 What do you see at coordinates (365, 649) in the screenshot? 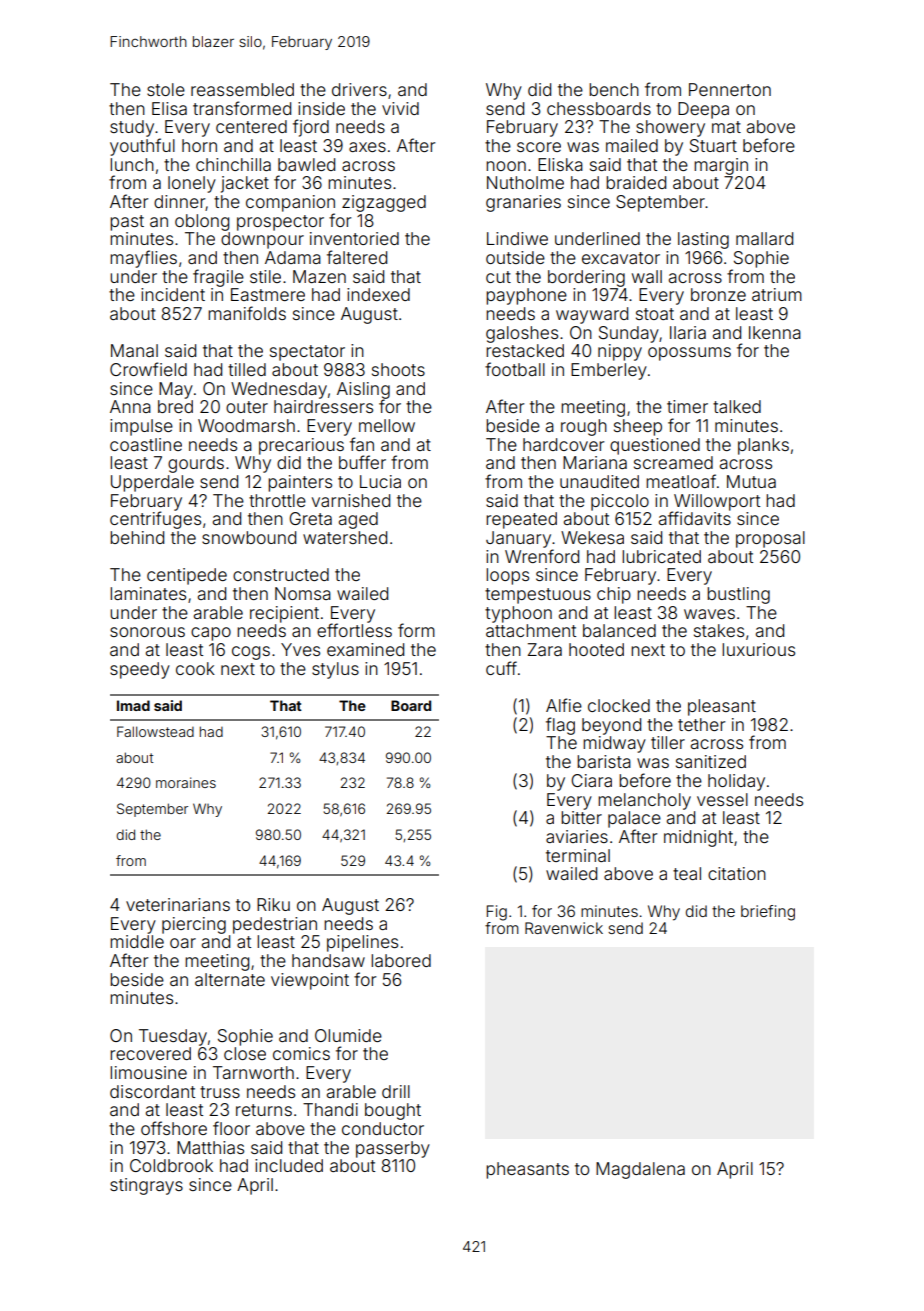
I see `examined` at bounding box center [365, 649].
